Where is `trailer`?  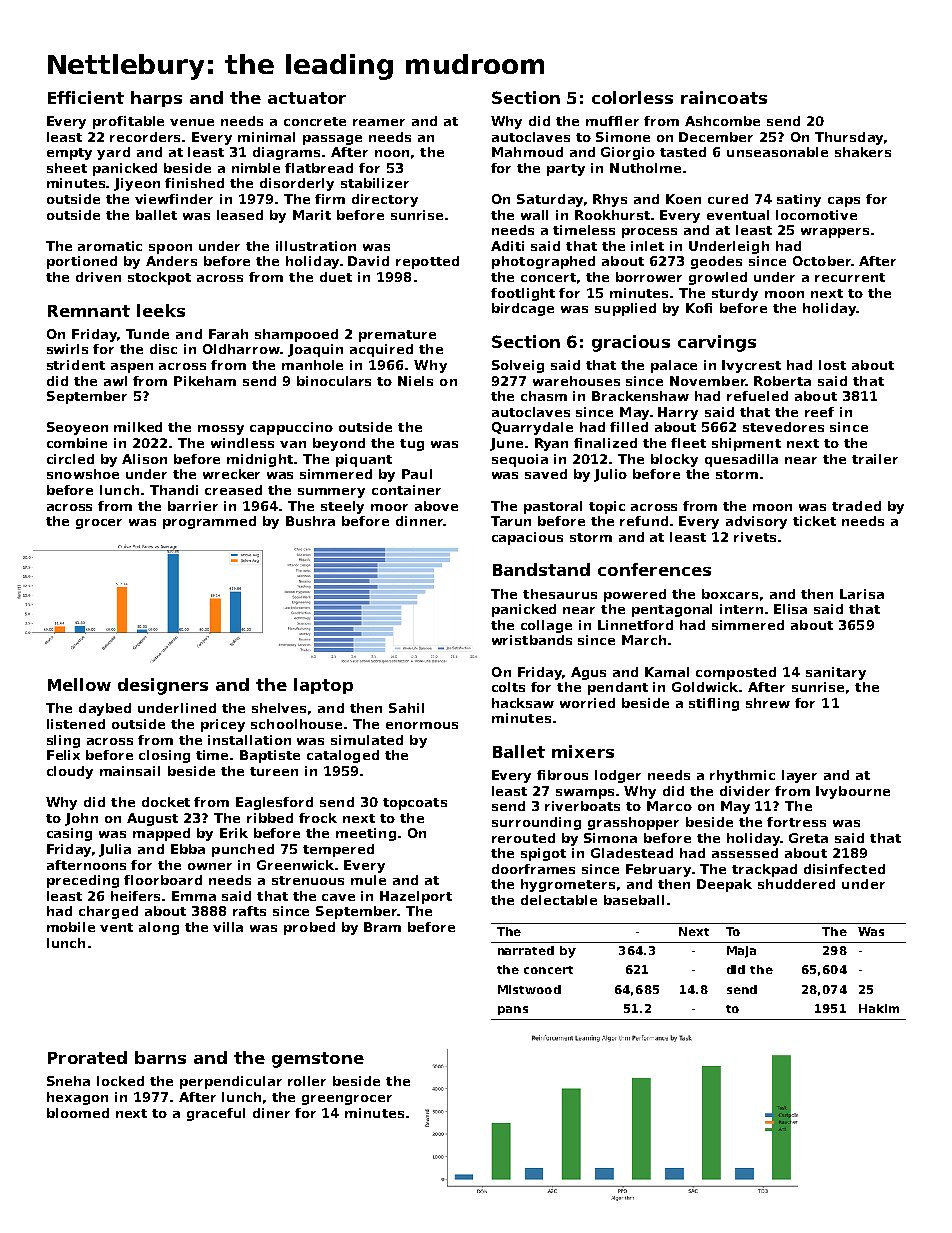
trailer is located at coordinates (875, 459).
